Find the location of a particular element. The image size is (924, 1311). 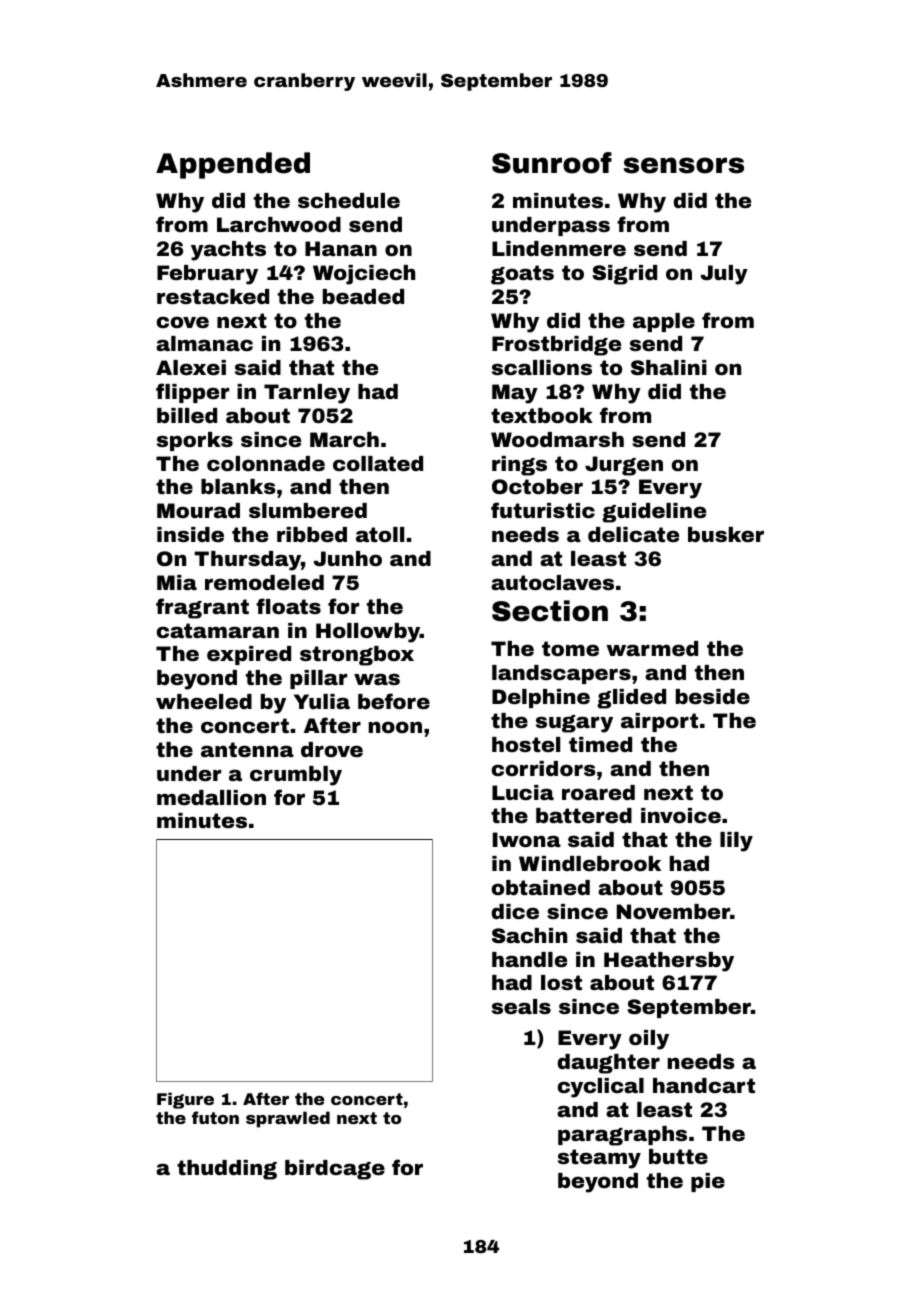

sporks is located at coordinates (195, 441).
